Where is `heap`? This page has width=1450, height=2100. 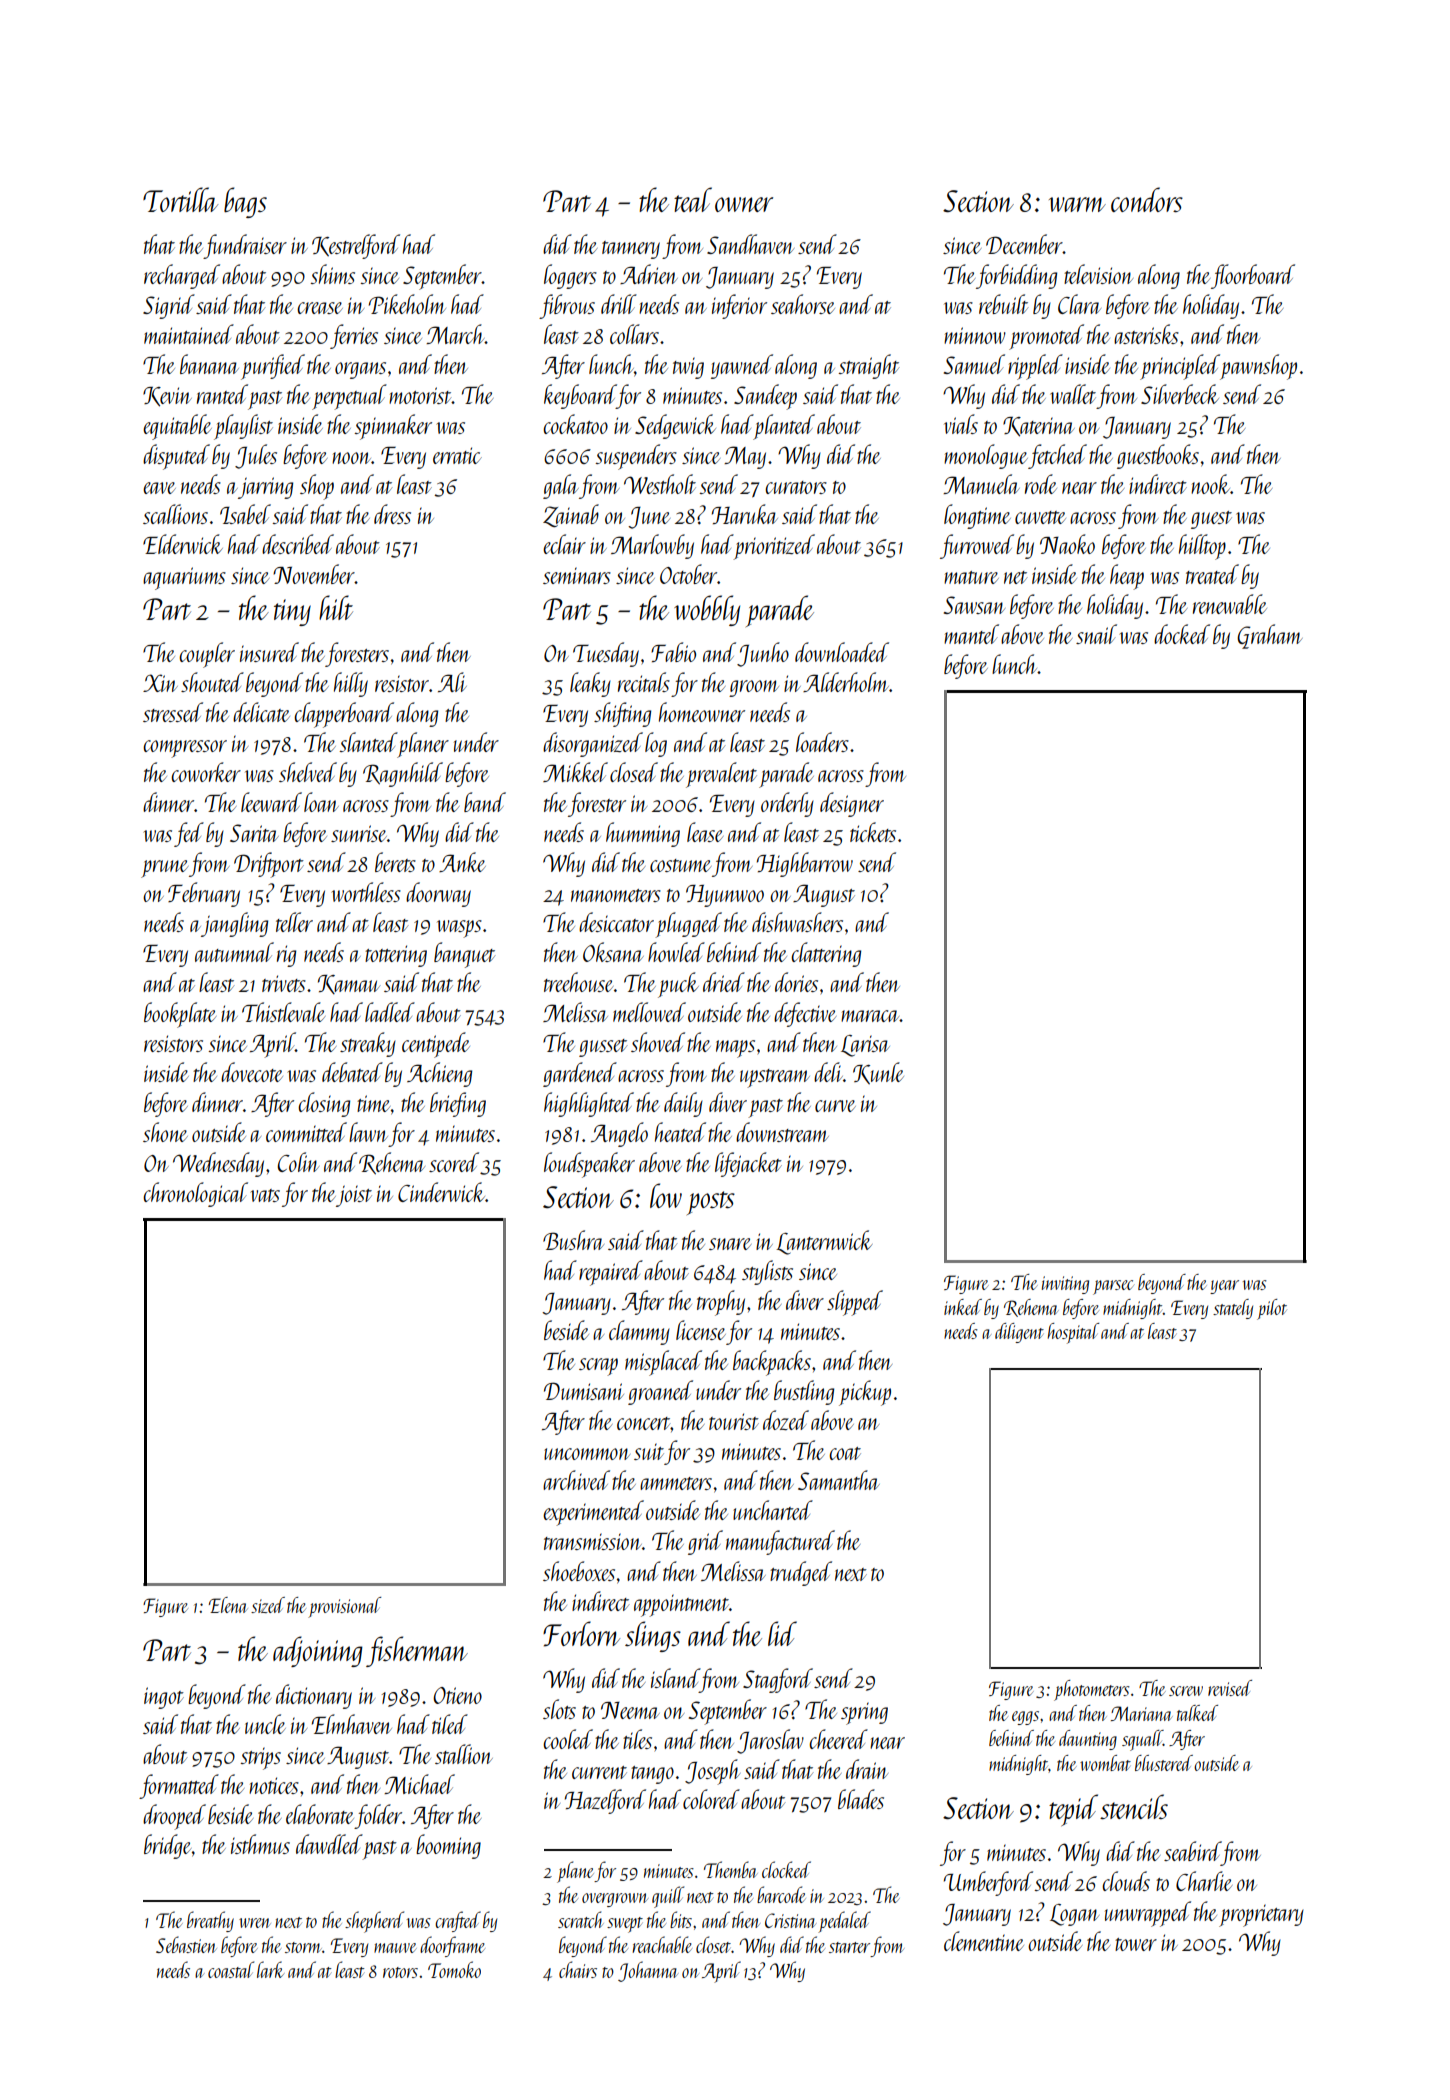 heap is located at coordinates (1127, 577).
